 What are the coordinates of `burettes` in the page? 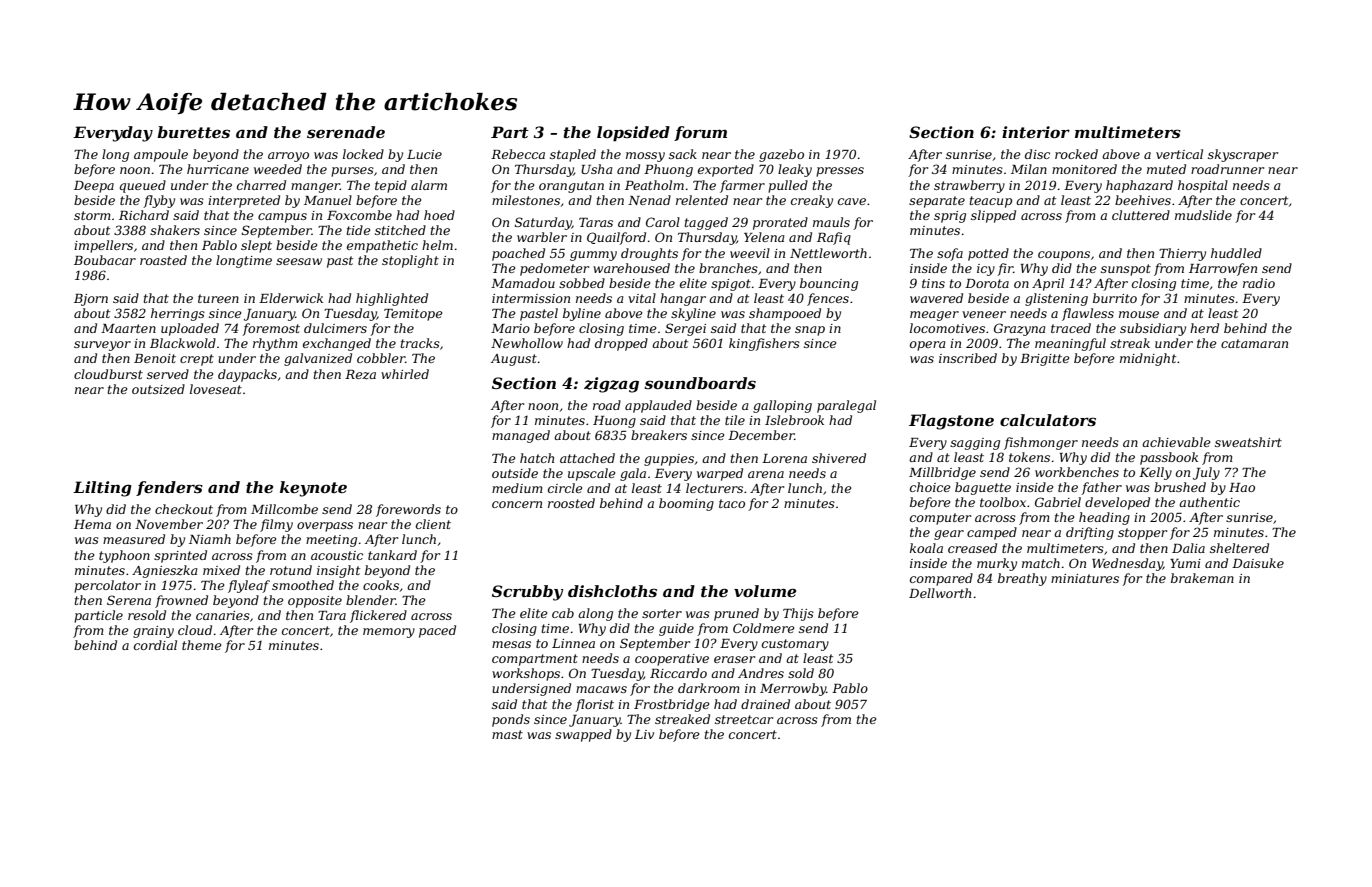 It's located at (193, 132).
